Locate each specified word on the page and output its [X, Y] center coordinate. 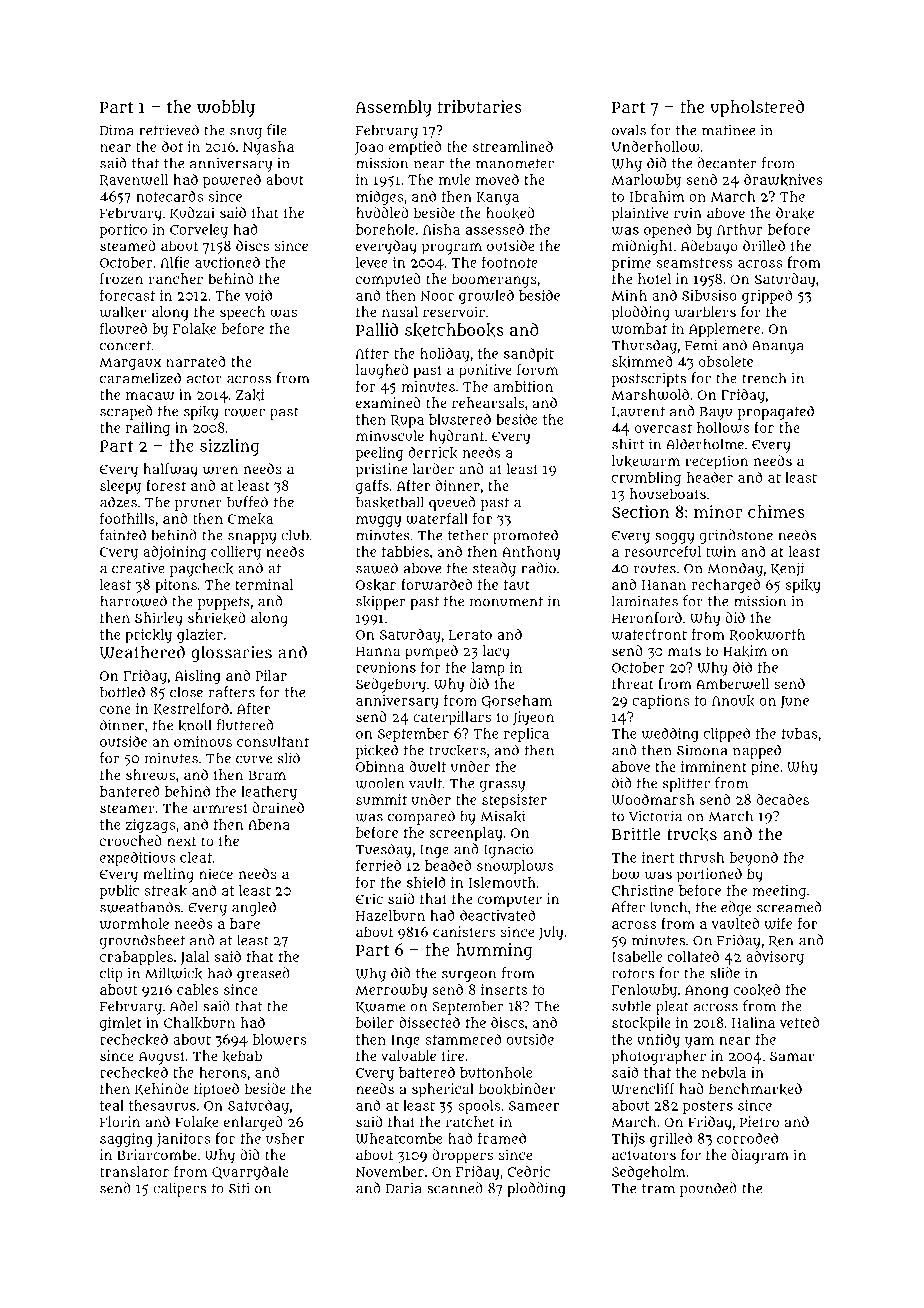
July [551, 933]
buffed [247, 502]
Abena [269, 824]
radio [538, 568]
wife [778, 923]
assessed [495, 229]
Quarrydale [250, 1173]
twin [721, 551]
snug [246, 133]
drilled [764, 245]
